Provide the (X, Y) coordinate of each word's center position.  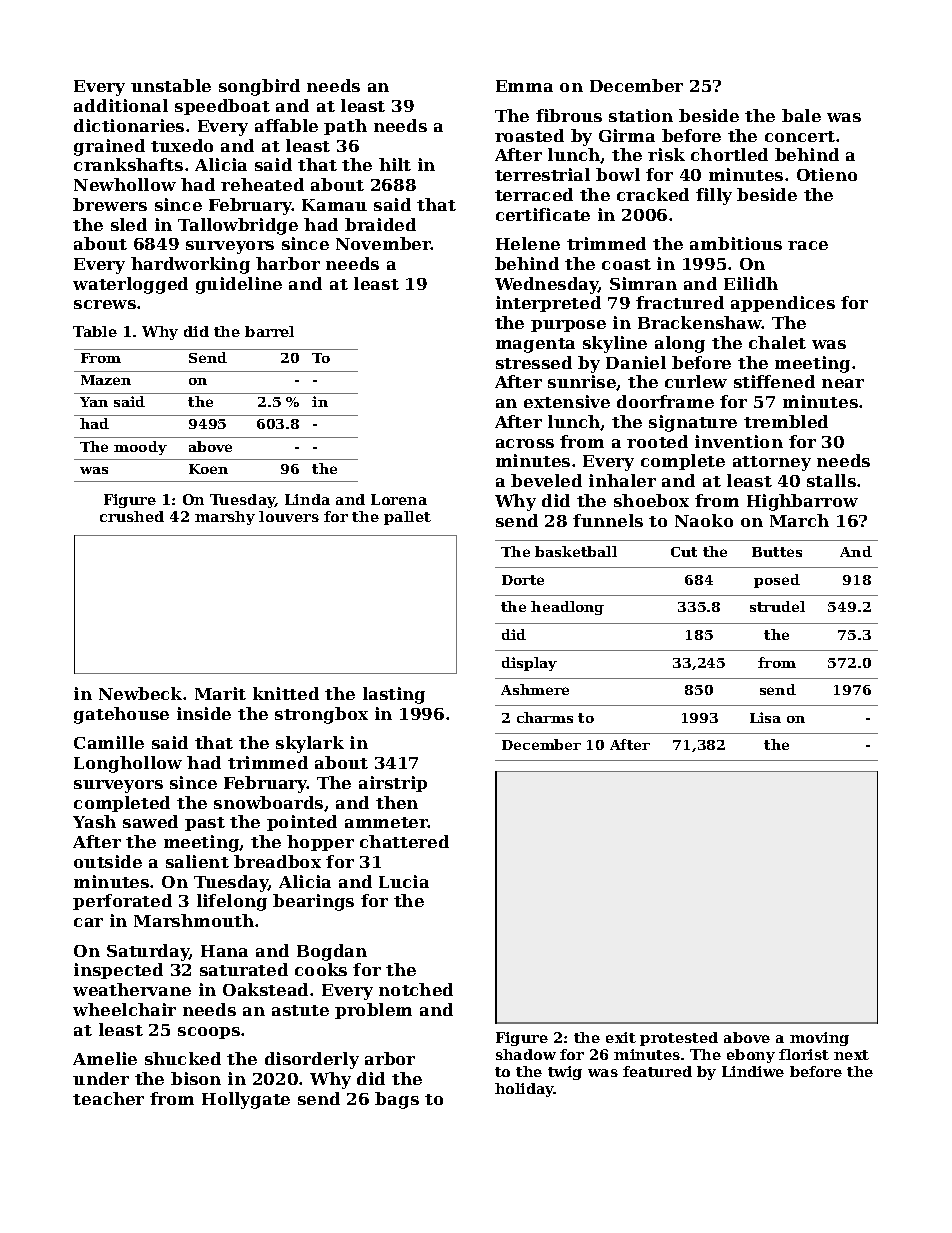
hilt (395, 164)
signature (693, 423)
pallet (407, 518)
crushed (132, 516)
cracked (653, 194)
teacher (108, 1098)
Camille (109, 742)
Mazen (106, 380)
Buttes (777, 552)
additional (121, 105)
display (529, 664)
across (525, 443)
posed (777, 581)
